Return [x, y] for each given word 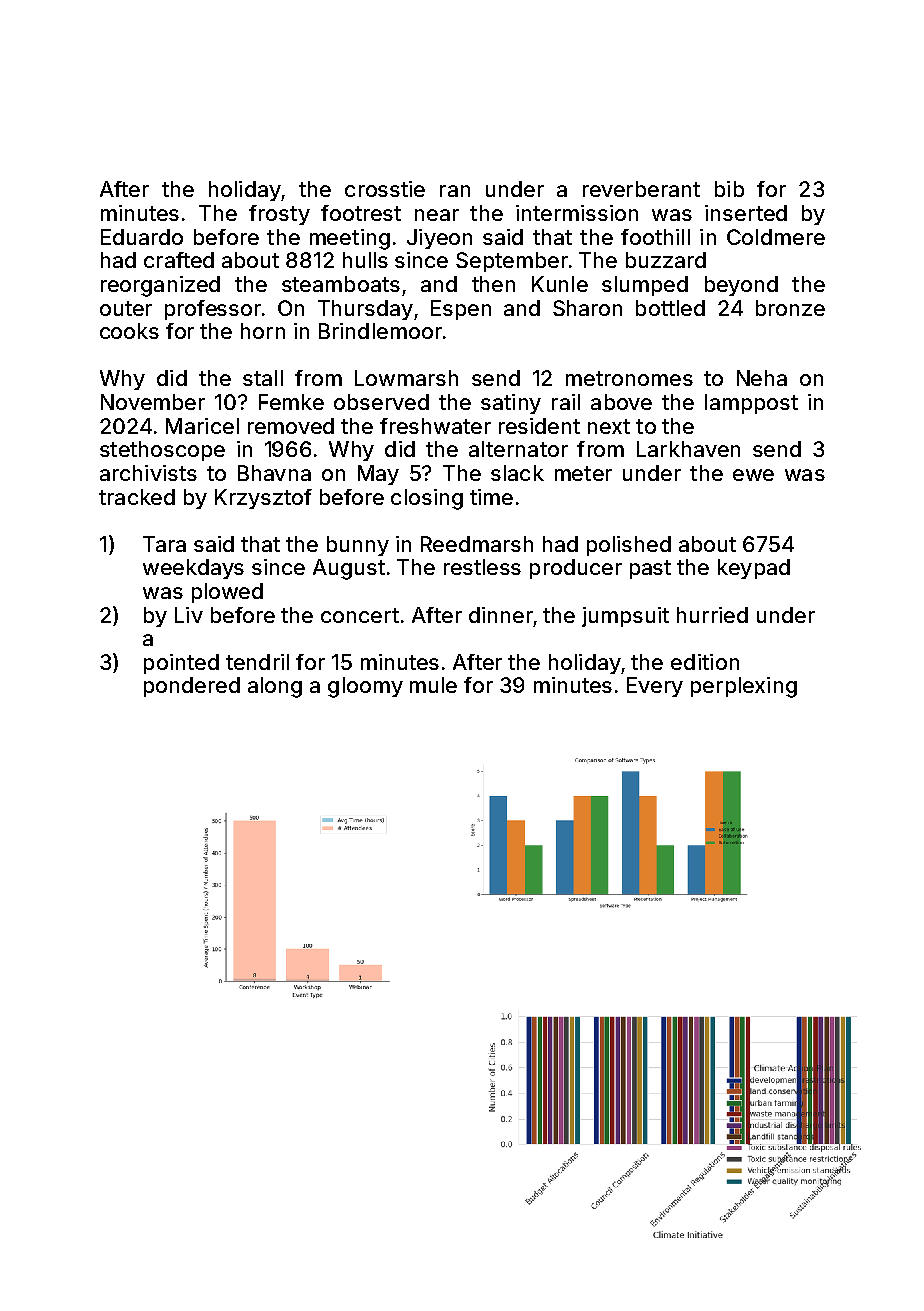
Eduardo [142, 237]
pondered [192, 687]
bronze [790, 308]
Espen [461, 310]
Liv [189, 615]
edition [705, 662]
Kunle [560, 284]
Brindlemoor [380, 331]
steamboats [341, 284]
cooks [129, 331]
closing [427, 499]
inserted [746, 213]
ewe [753, 475]
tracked [137, 497]
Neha [762, 378]
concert [360, 615]
